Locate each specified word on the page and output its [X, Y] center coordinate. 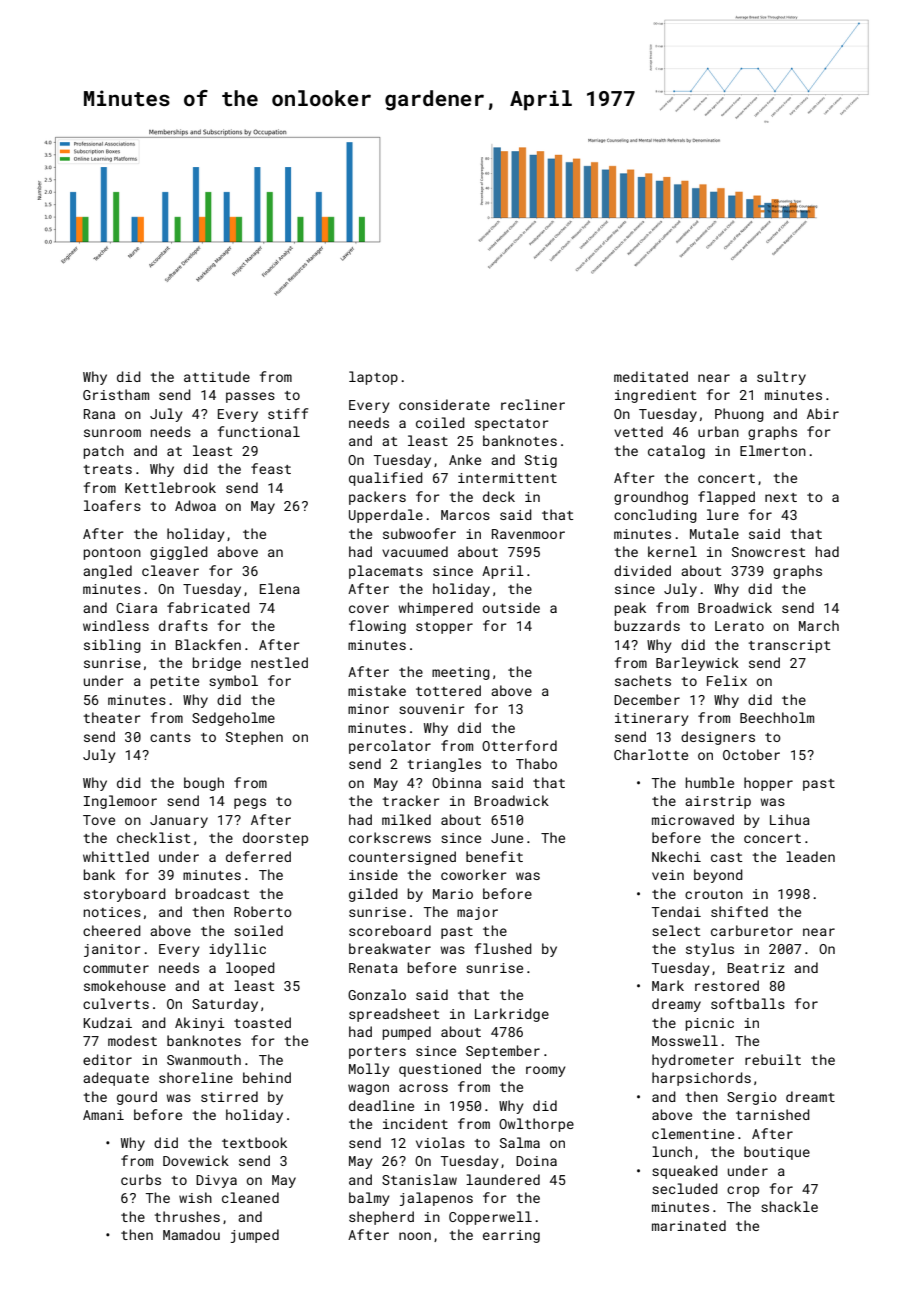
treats [108, 469]
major [477, 913]
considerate [444, 404]
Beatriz [756, 968]
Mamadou [191, 1234]
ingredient [655, 396]
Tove [99, 820]
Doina [536, 1161]
